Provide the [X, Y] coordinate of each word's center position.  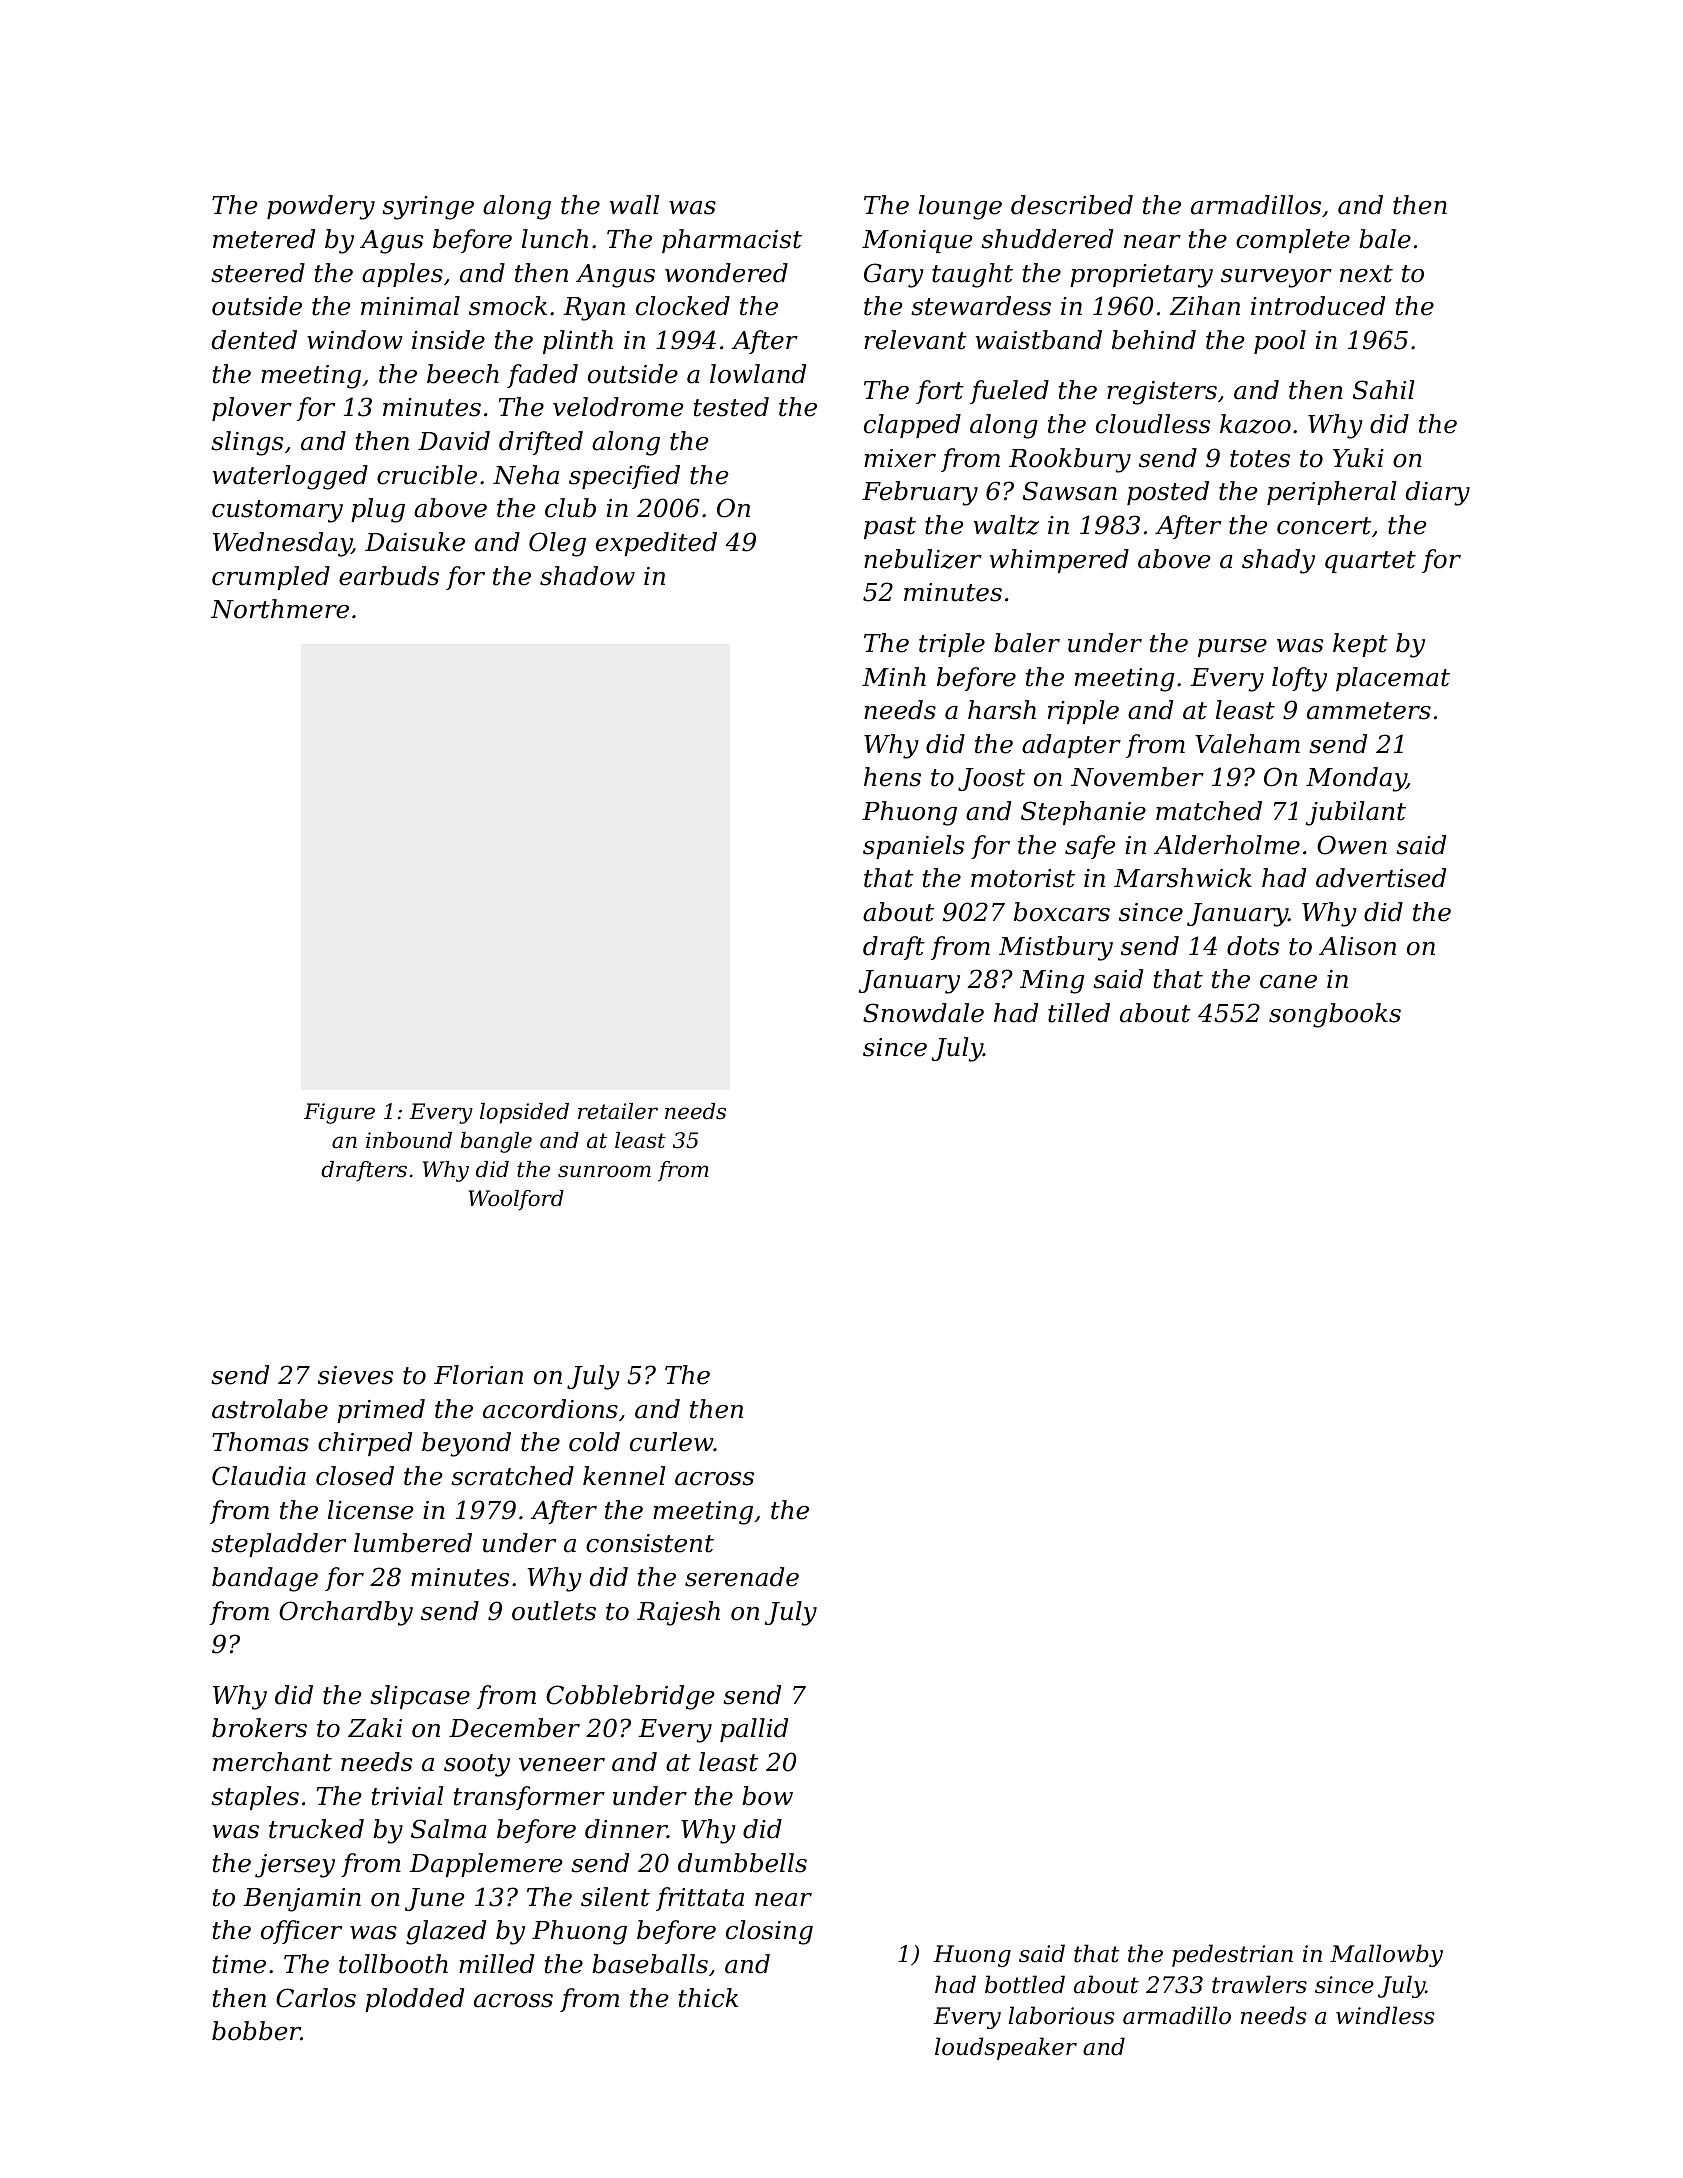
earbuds [389, 576]
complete [1293, 241]
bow [767, 1796]
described [1072, 205]
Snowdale [923, 1013]
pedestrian [1232, 1955]
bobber [256, 2031]
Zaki [375, 1728]
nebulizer [923, 559]
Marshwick [1183, 878]
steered [258, 273]
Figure [339, 1113]
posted [1168, 493]
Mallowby [1386, 1955]
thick [708, 1998]
